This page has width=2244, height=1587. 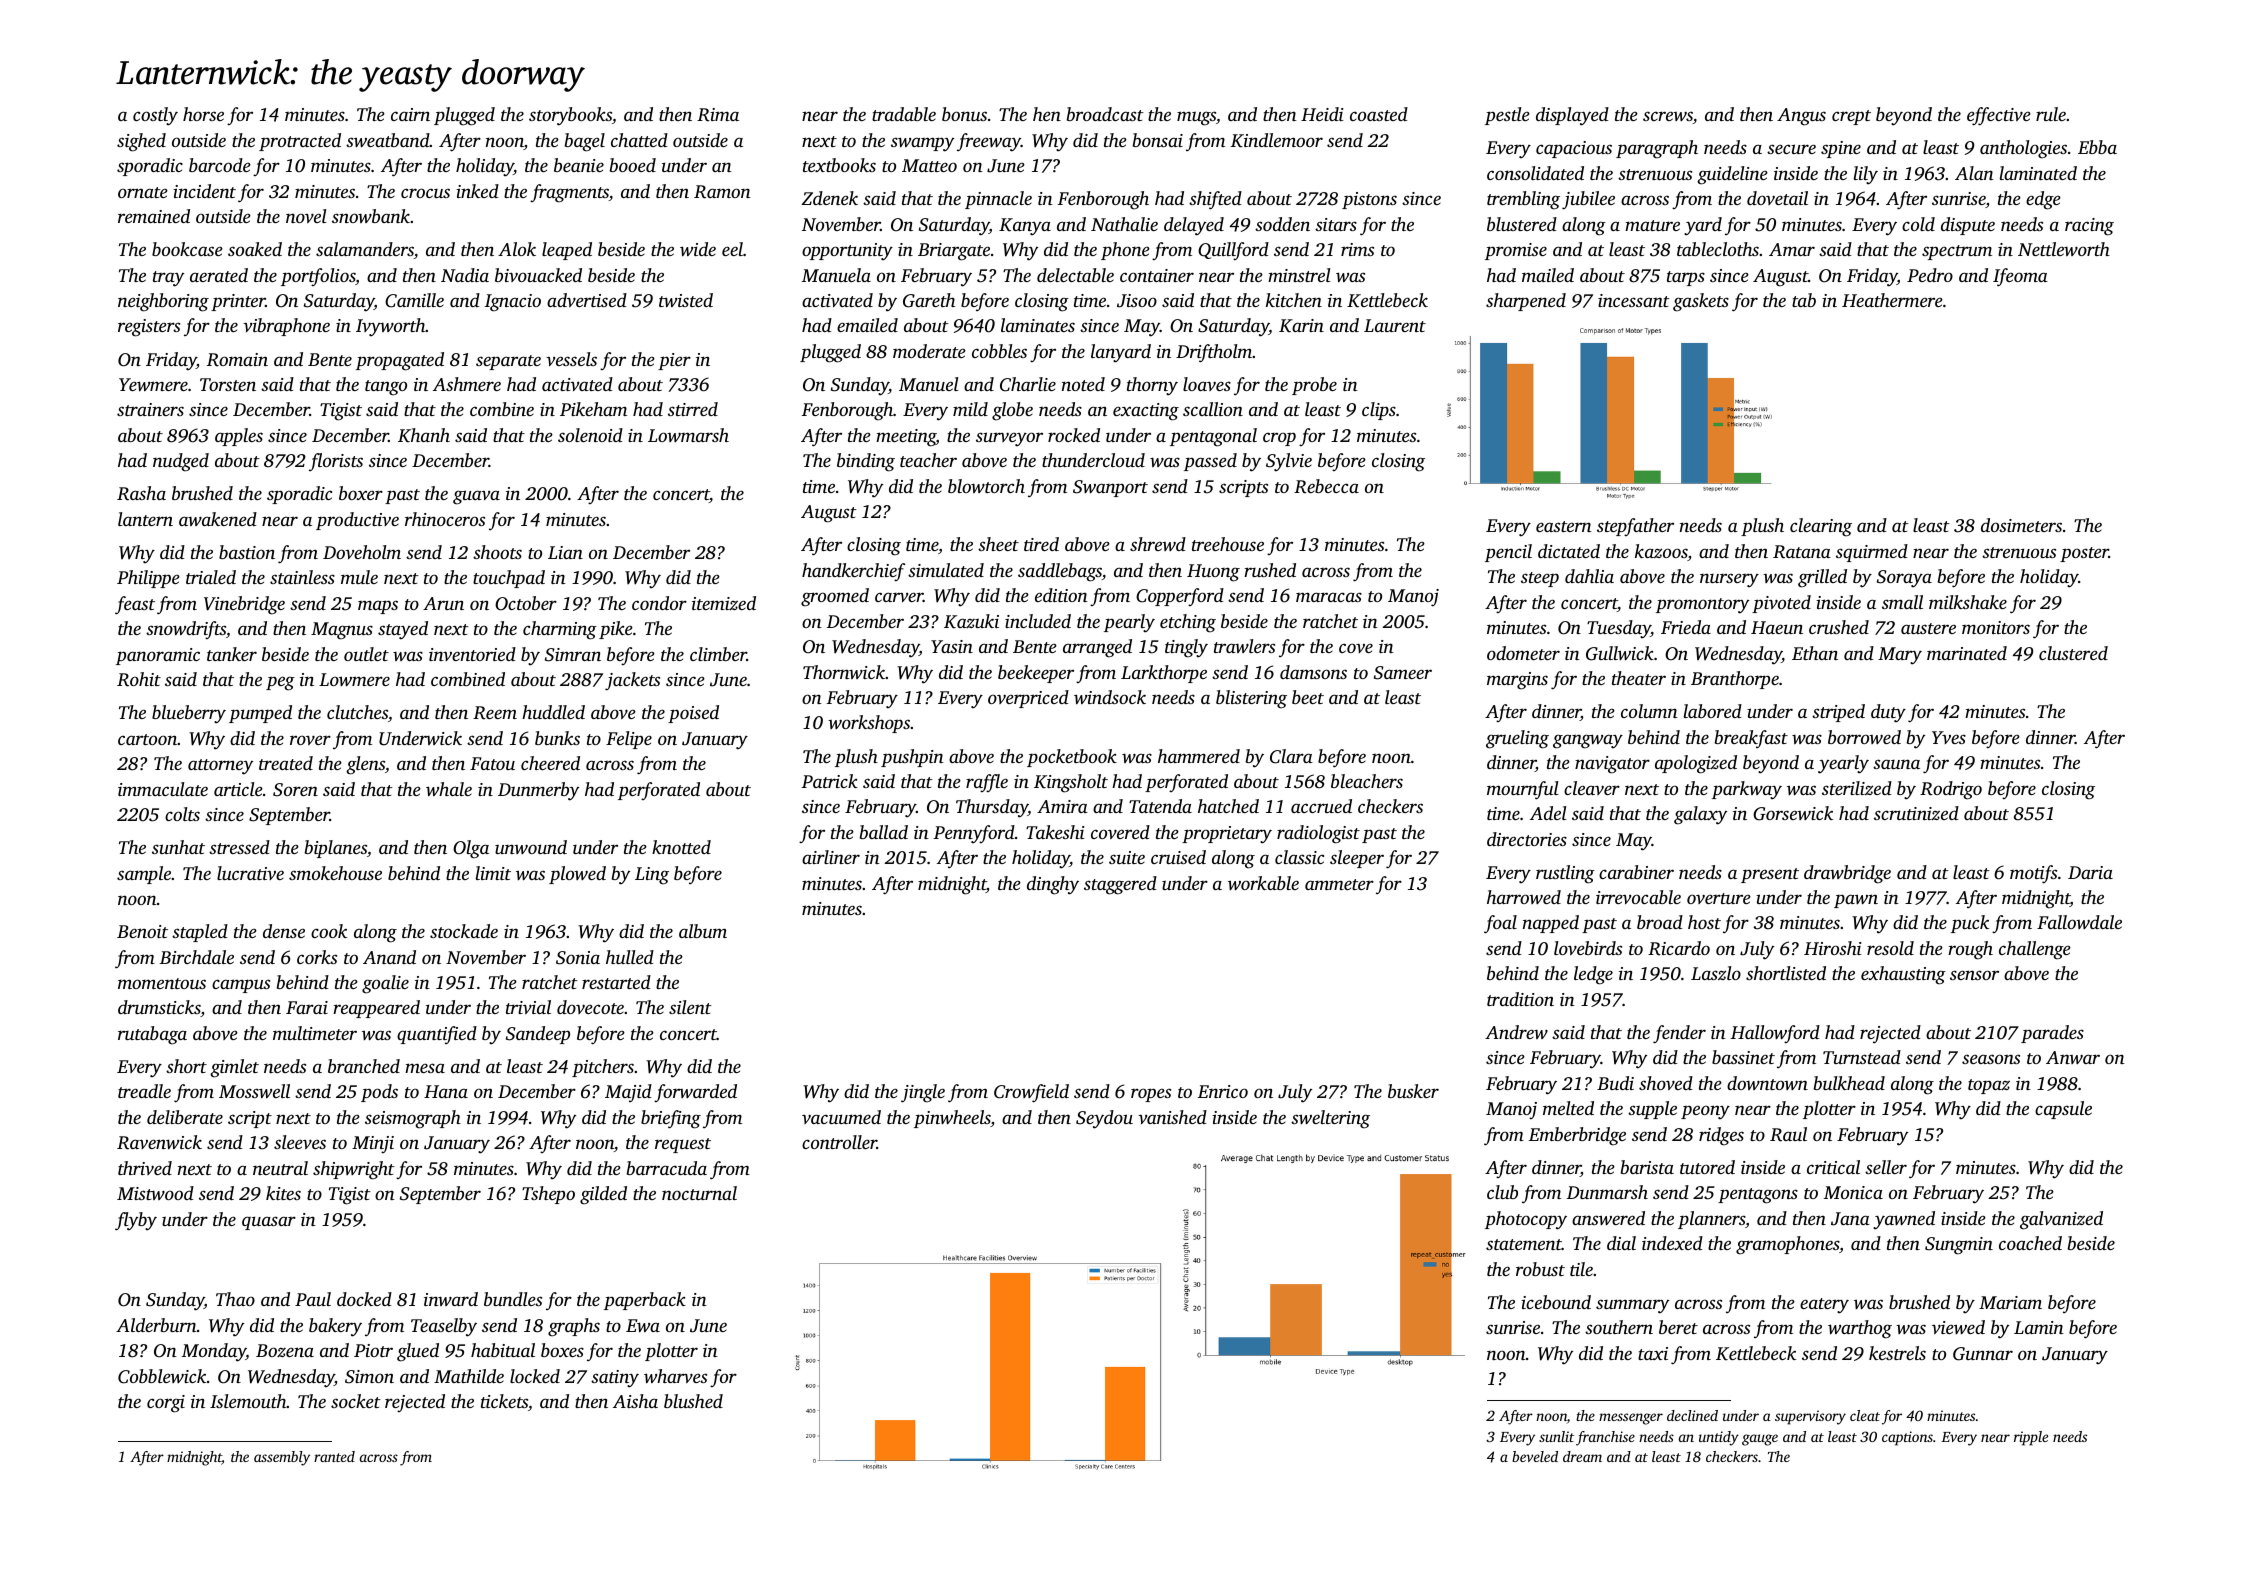 What do you see at coordinates (869, 724) in the page?
I see `workshops` at bounding box center [869, 724].
